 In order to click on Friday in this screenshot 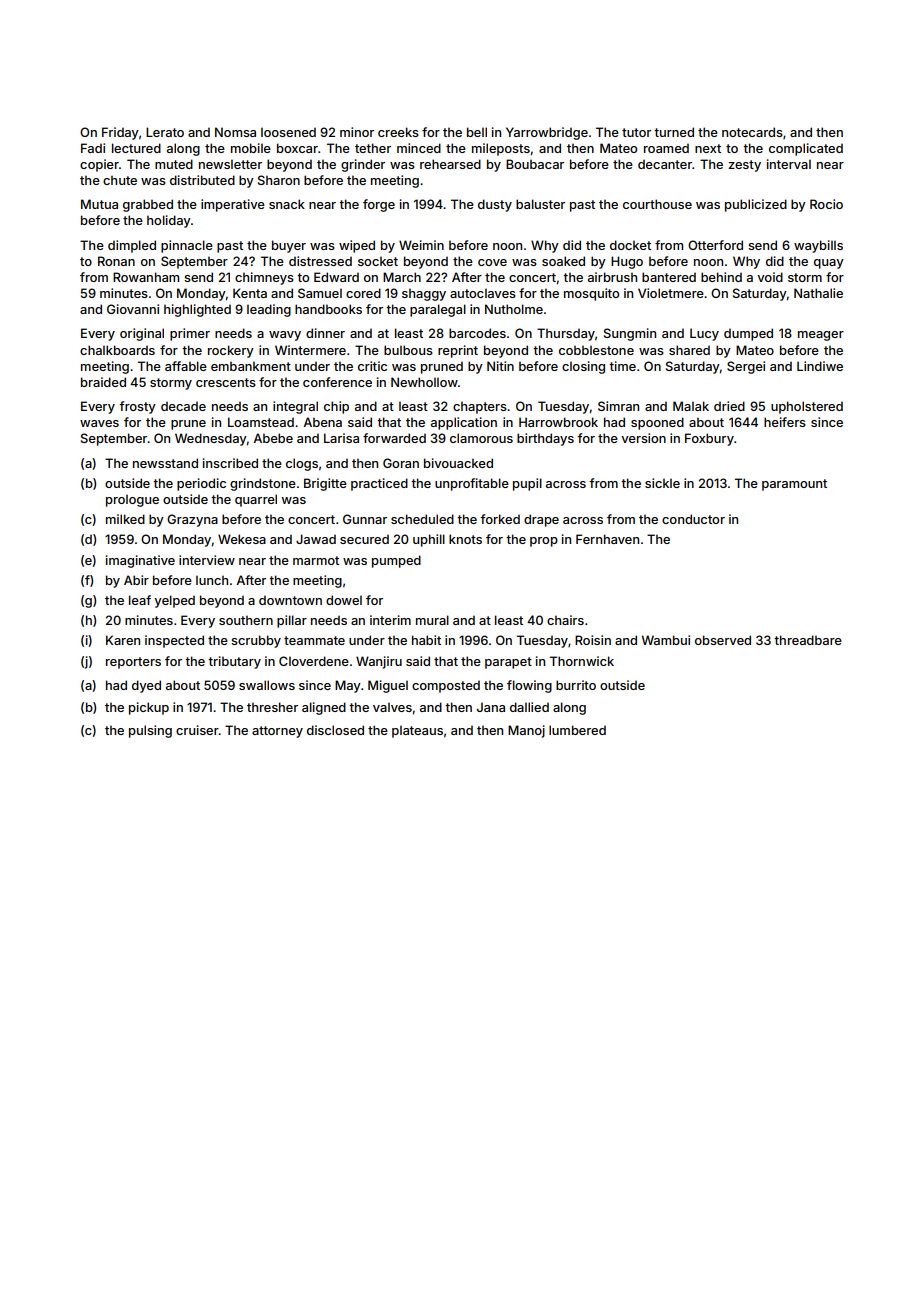, I will do `click(120, 133)`.
